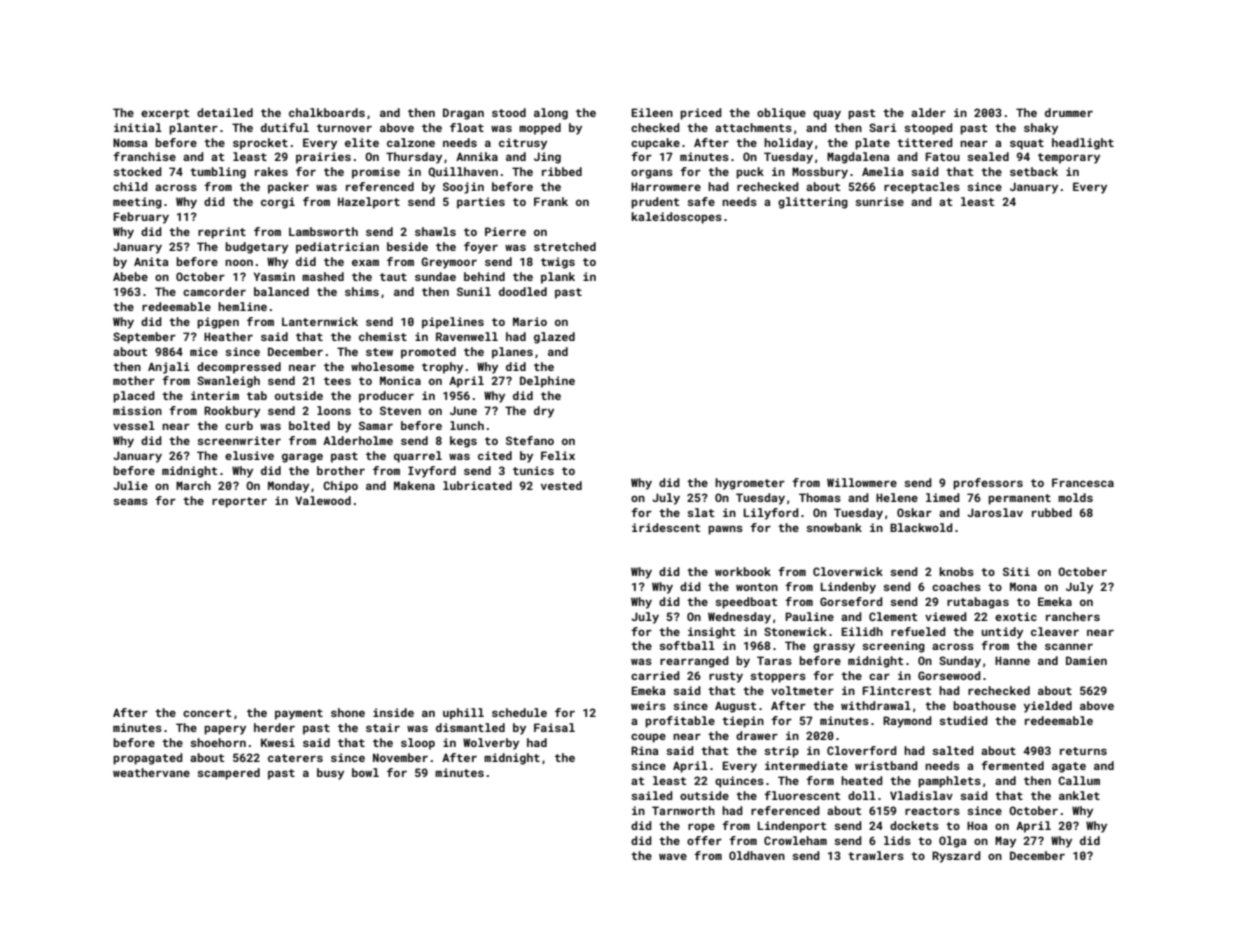 The width and height of the page is (1233, 952). Describe the element at coordinates (348, 712) in the page. I see `shone` at that location.
